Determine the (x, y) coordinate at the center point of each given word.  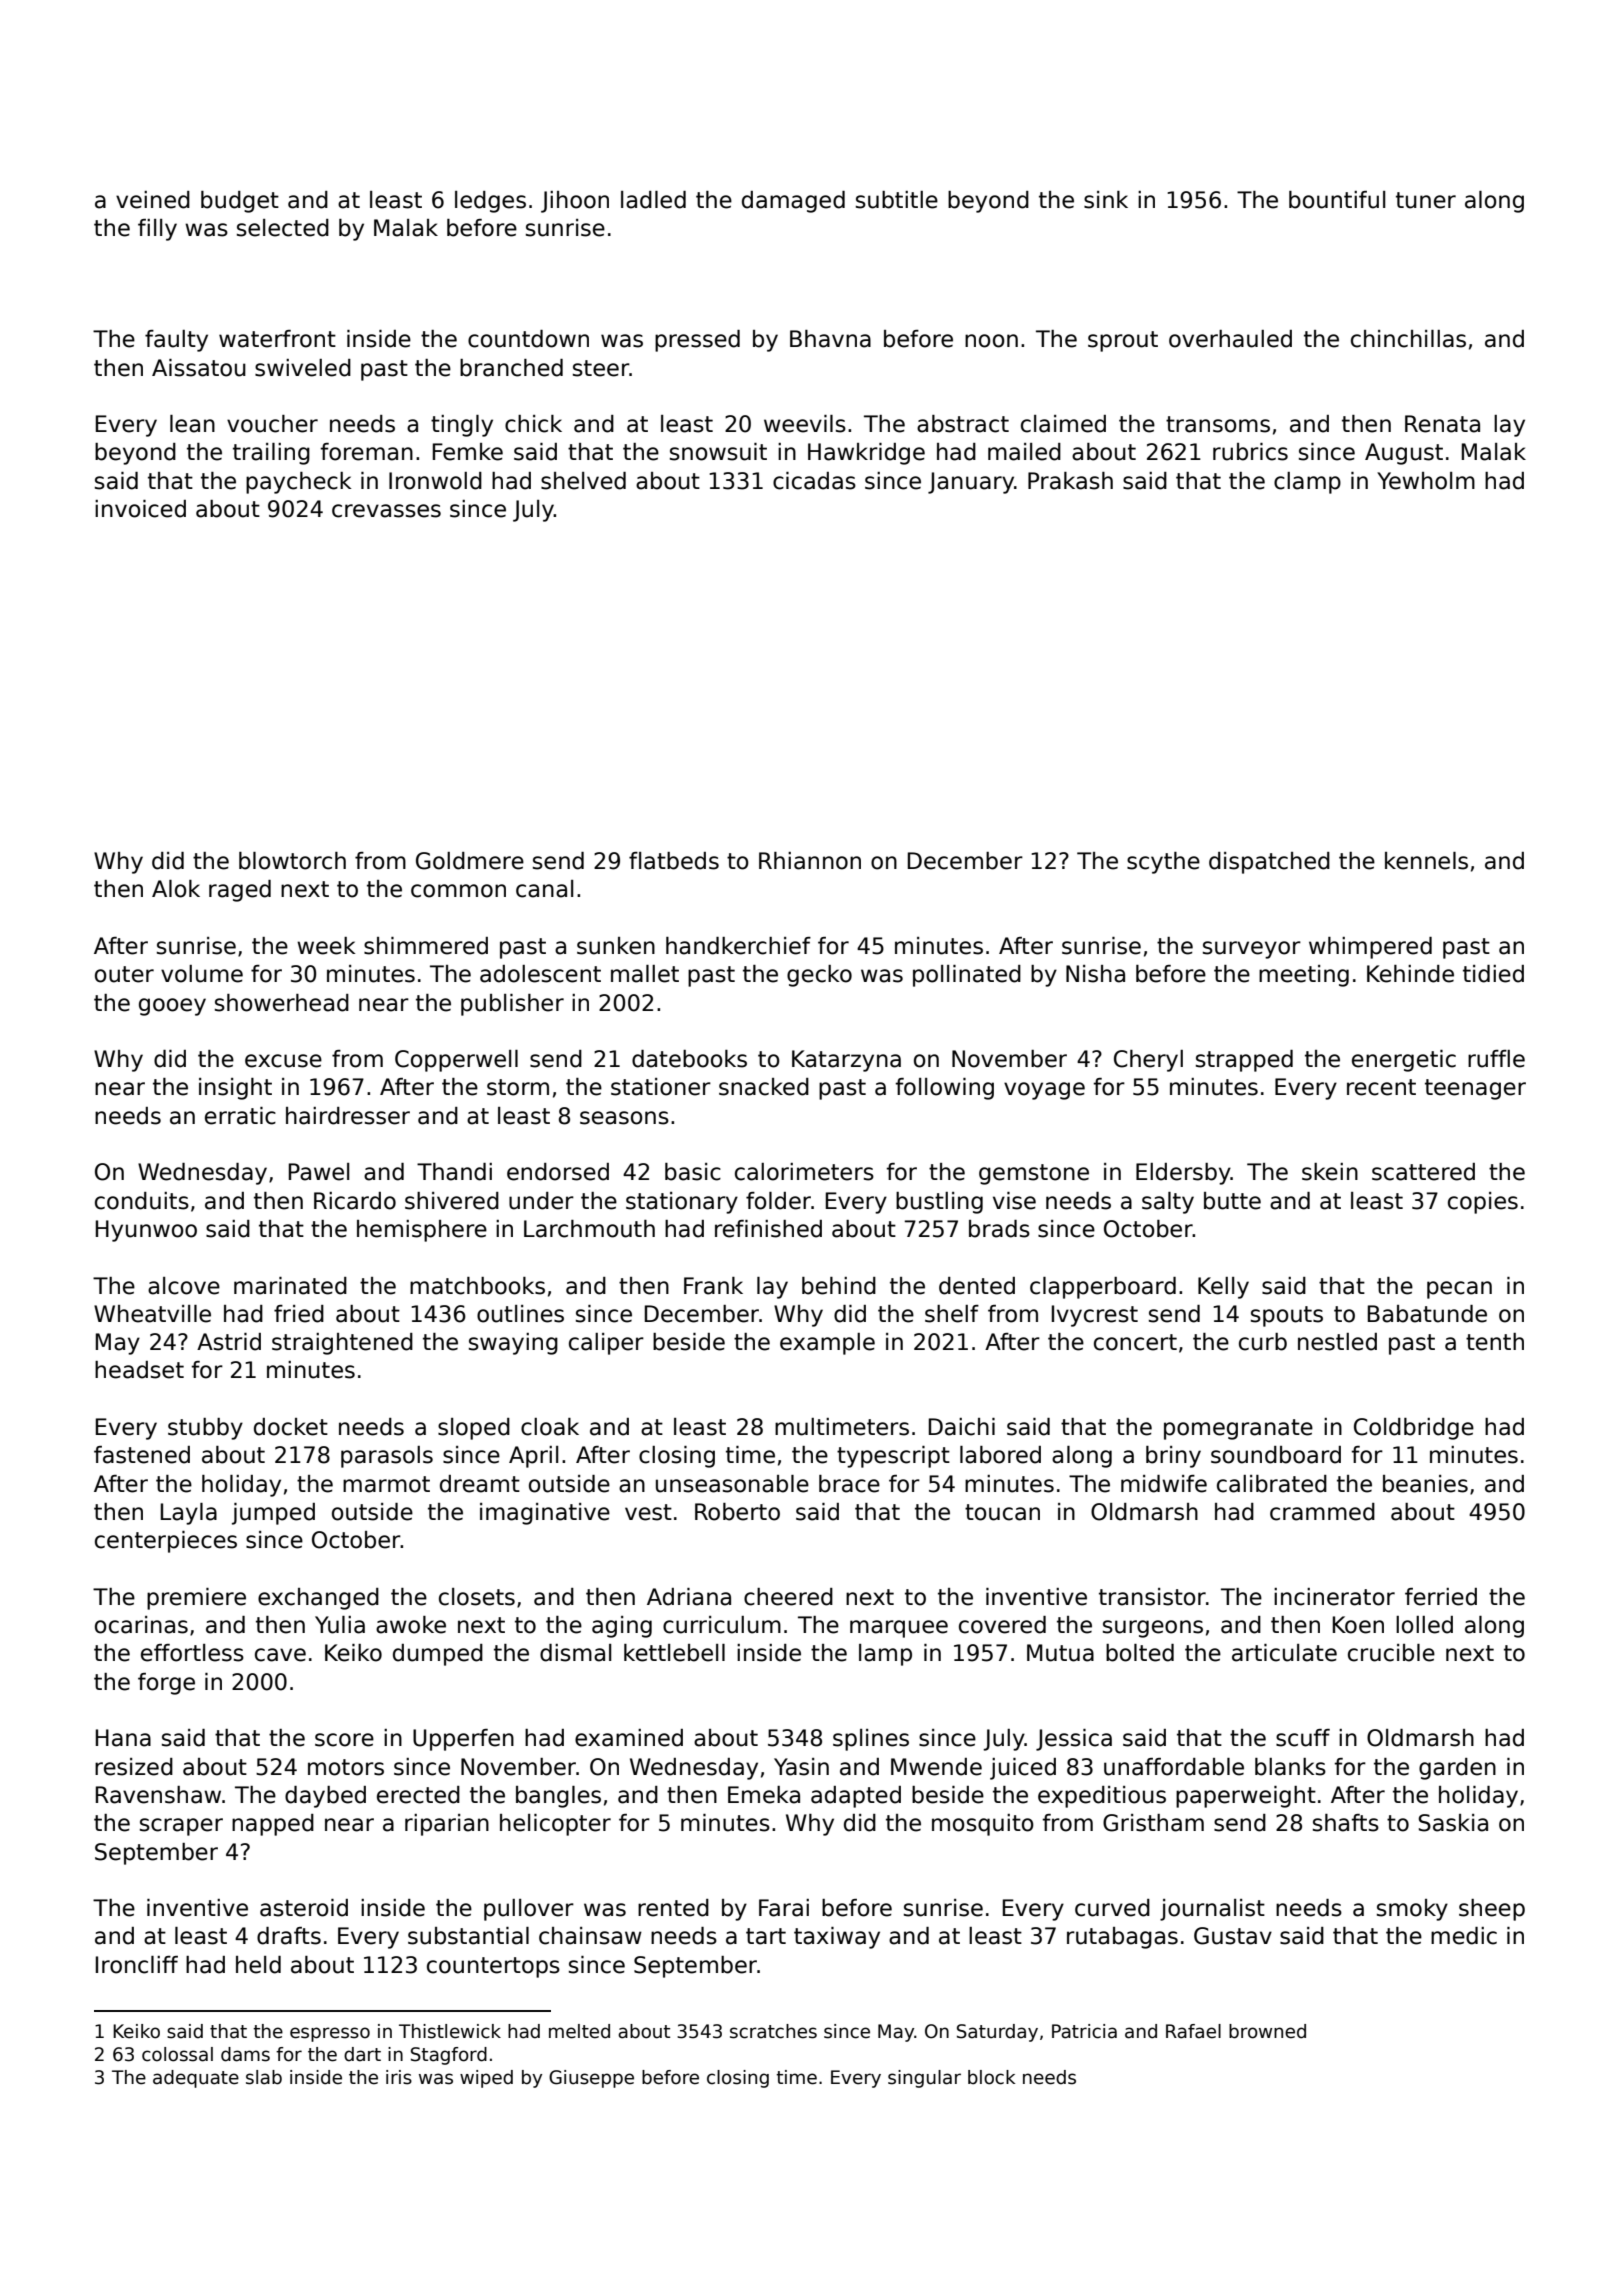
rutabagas (1122, 1938)
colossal (177, 2054)
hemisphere (422, 1231)
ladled (653, 200)
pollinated (967, 976)
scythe (1163, 863)
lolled (1424, 1625)
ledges (490, 202)
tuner (1426, 200)
